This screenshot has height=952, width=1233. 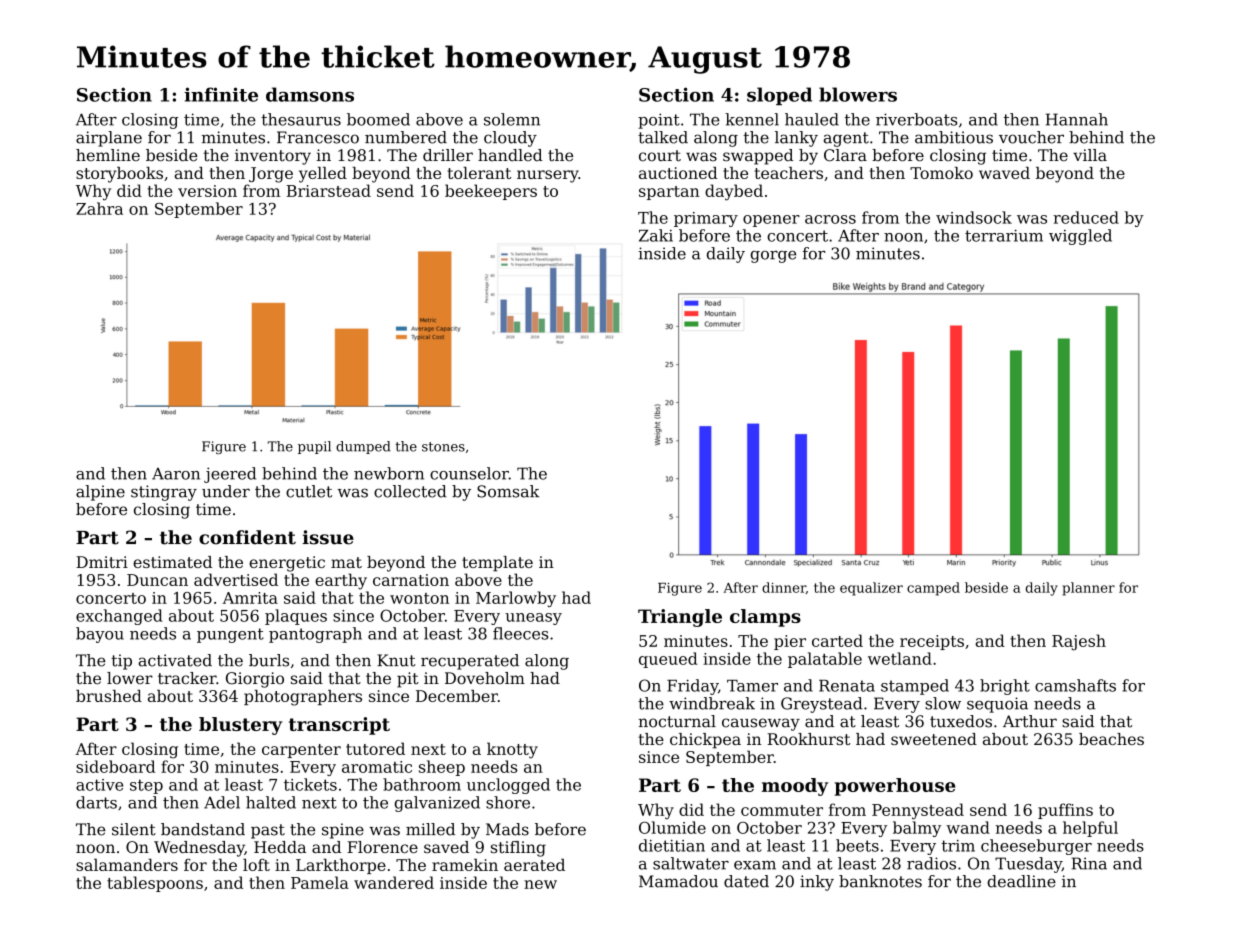 What do you see at coordinates (314, 447) in the screenshot?
I see `pupil` at bounding box center [314, 447].
